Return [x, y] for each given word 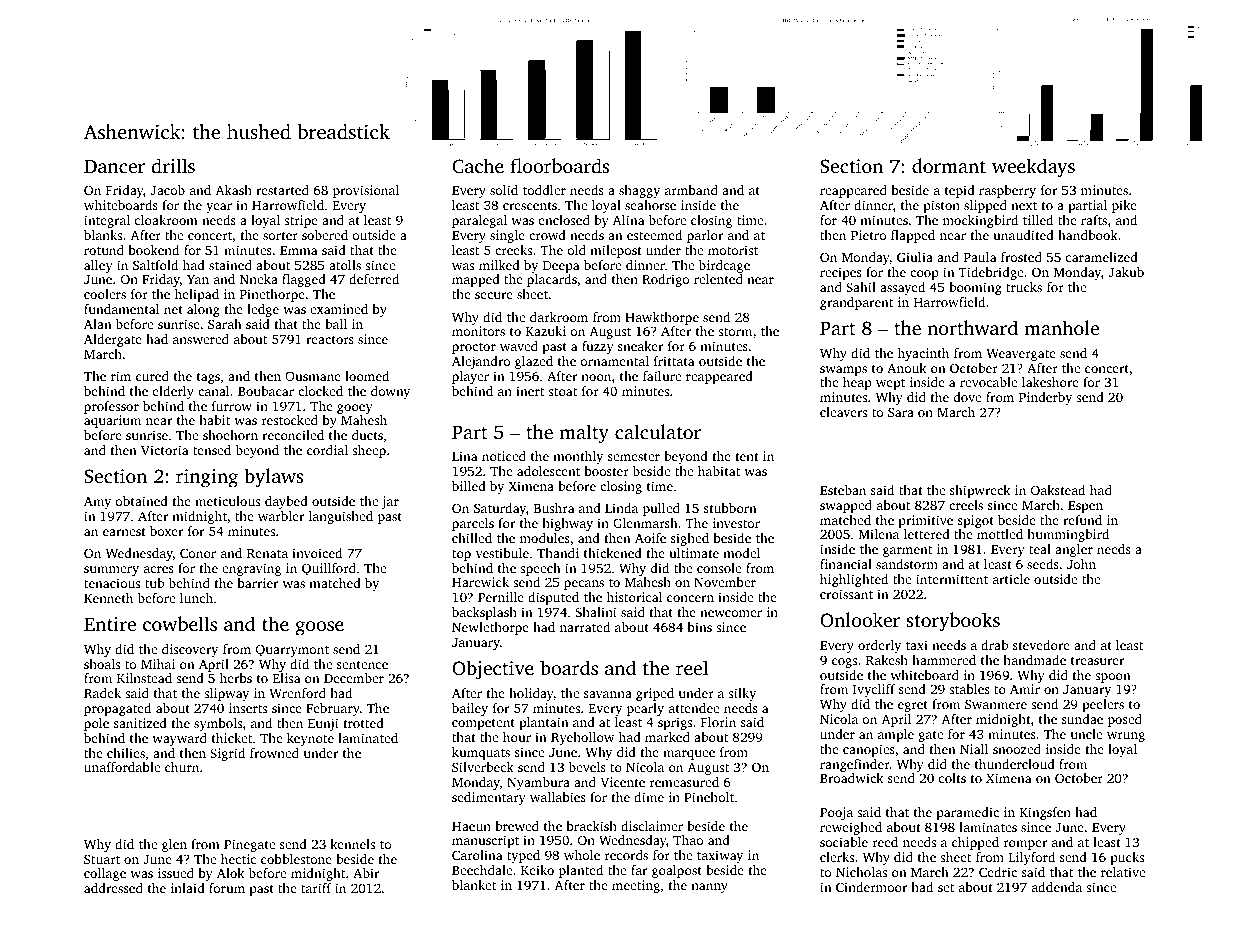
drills [173, 165]
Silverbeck [483, 767]
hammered [944, 660]
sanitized [140, 723]
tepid [960, 191]
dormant [949, 165]
